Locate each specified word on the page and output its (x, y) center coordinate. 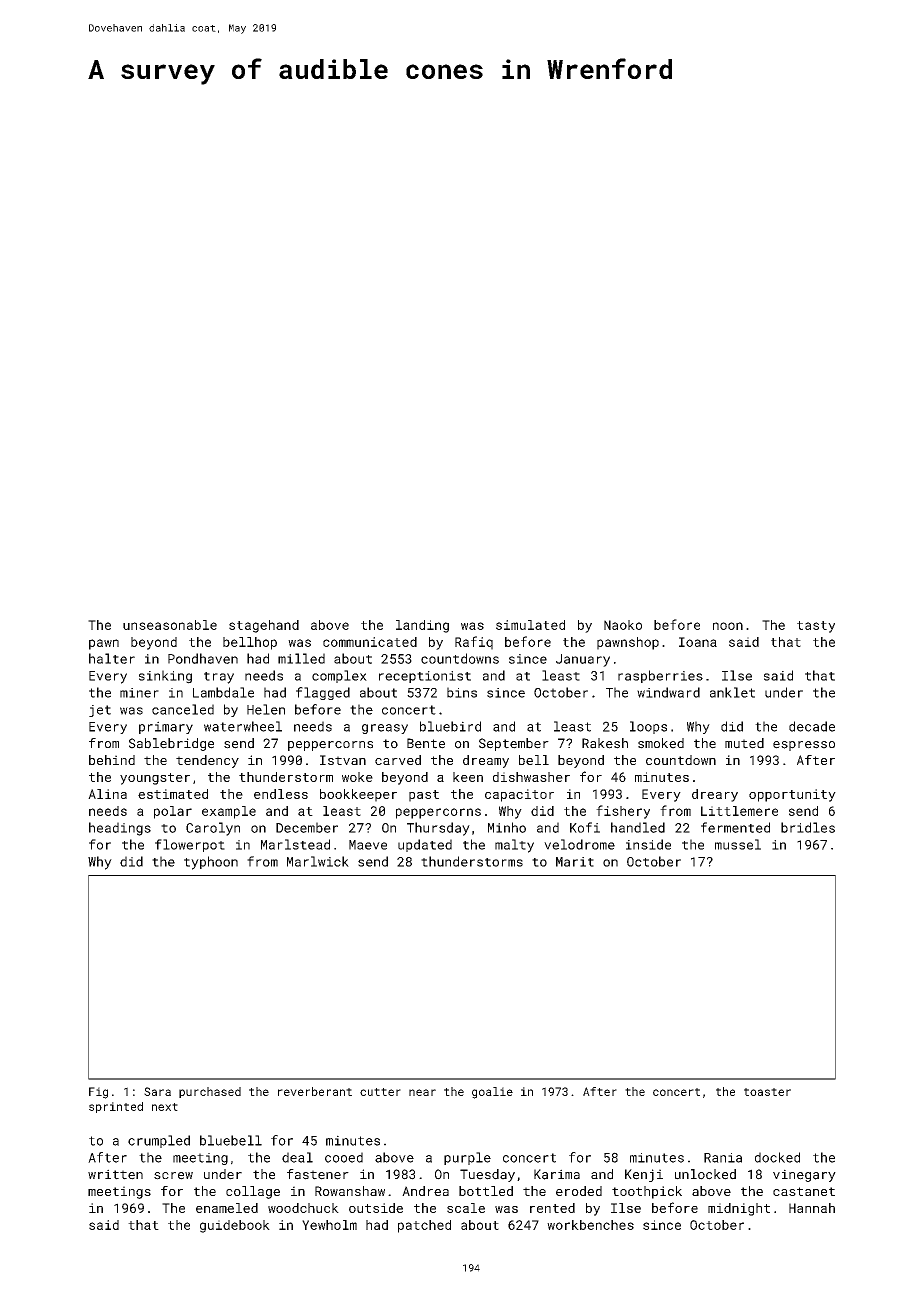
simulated (530, 625)
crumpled (159, 1141)
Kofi (585, 827)
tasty (816, 627)
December (307, 827)
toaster (767, 1092)
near (422, 1092)
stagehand (264, 626)
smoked (661, 743)
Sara (157, 1091)
